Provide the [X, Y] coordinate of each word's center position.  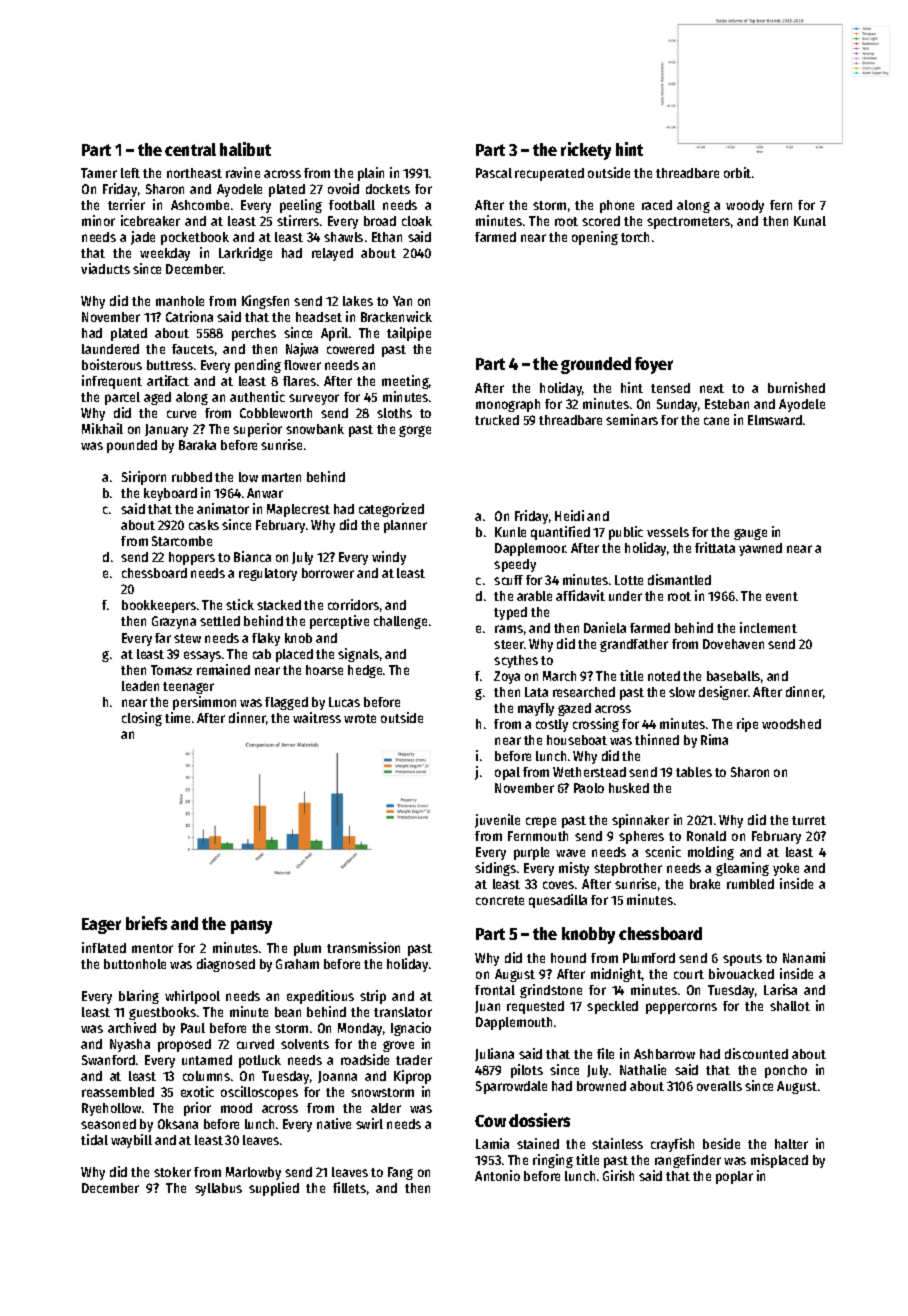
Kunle [510, 532]
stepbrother [628, 869]
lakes [358, 301]
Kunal [810, 221]
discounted [756, 1053]
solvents [305, 1044]
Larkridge [245, 254]
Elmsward [775, 420]
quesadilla [558, 901]
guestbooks [162, 1013]
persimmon [204, 703]
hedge [365, 671]
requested [535, 1007]
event [782, 596]
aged [157, 398]
